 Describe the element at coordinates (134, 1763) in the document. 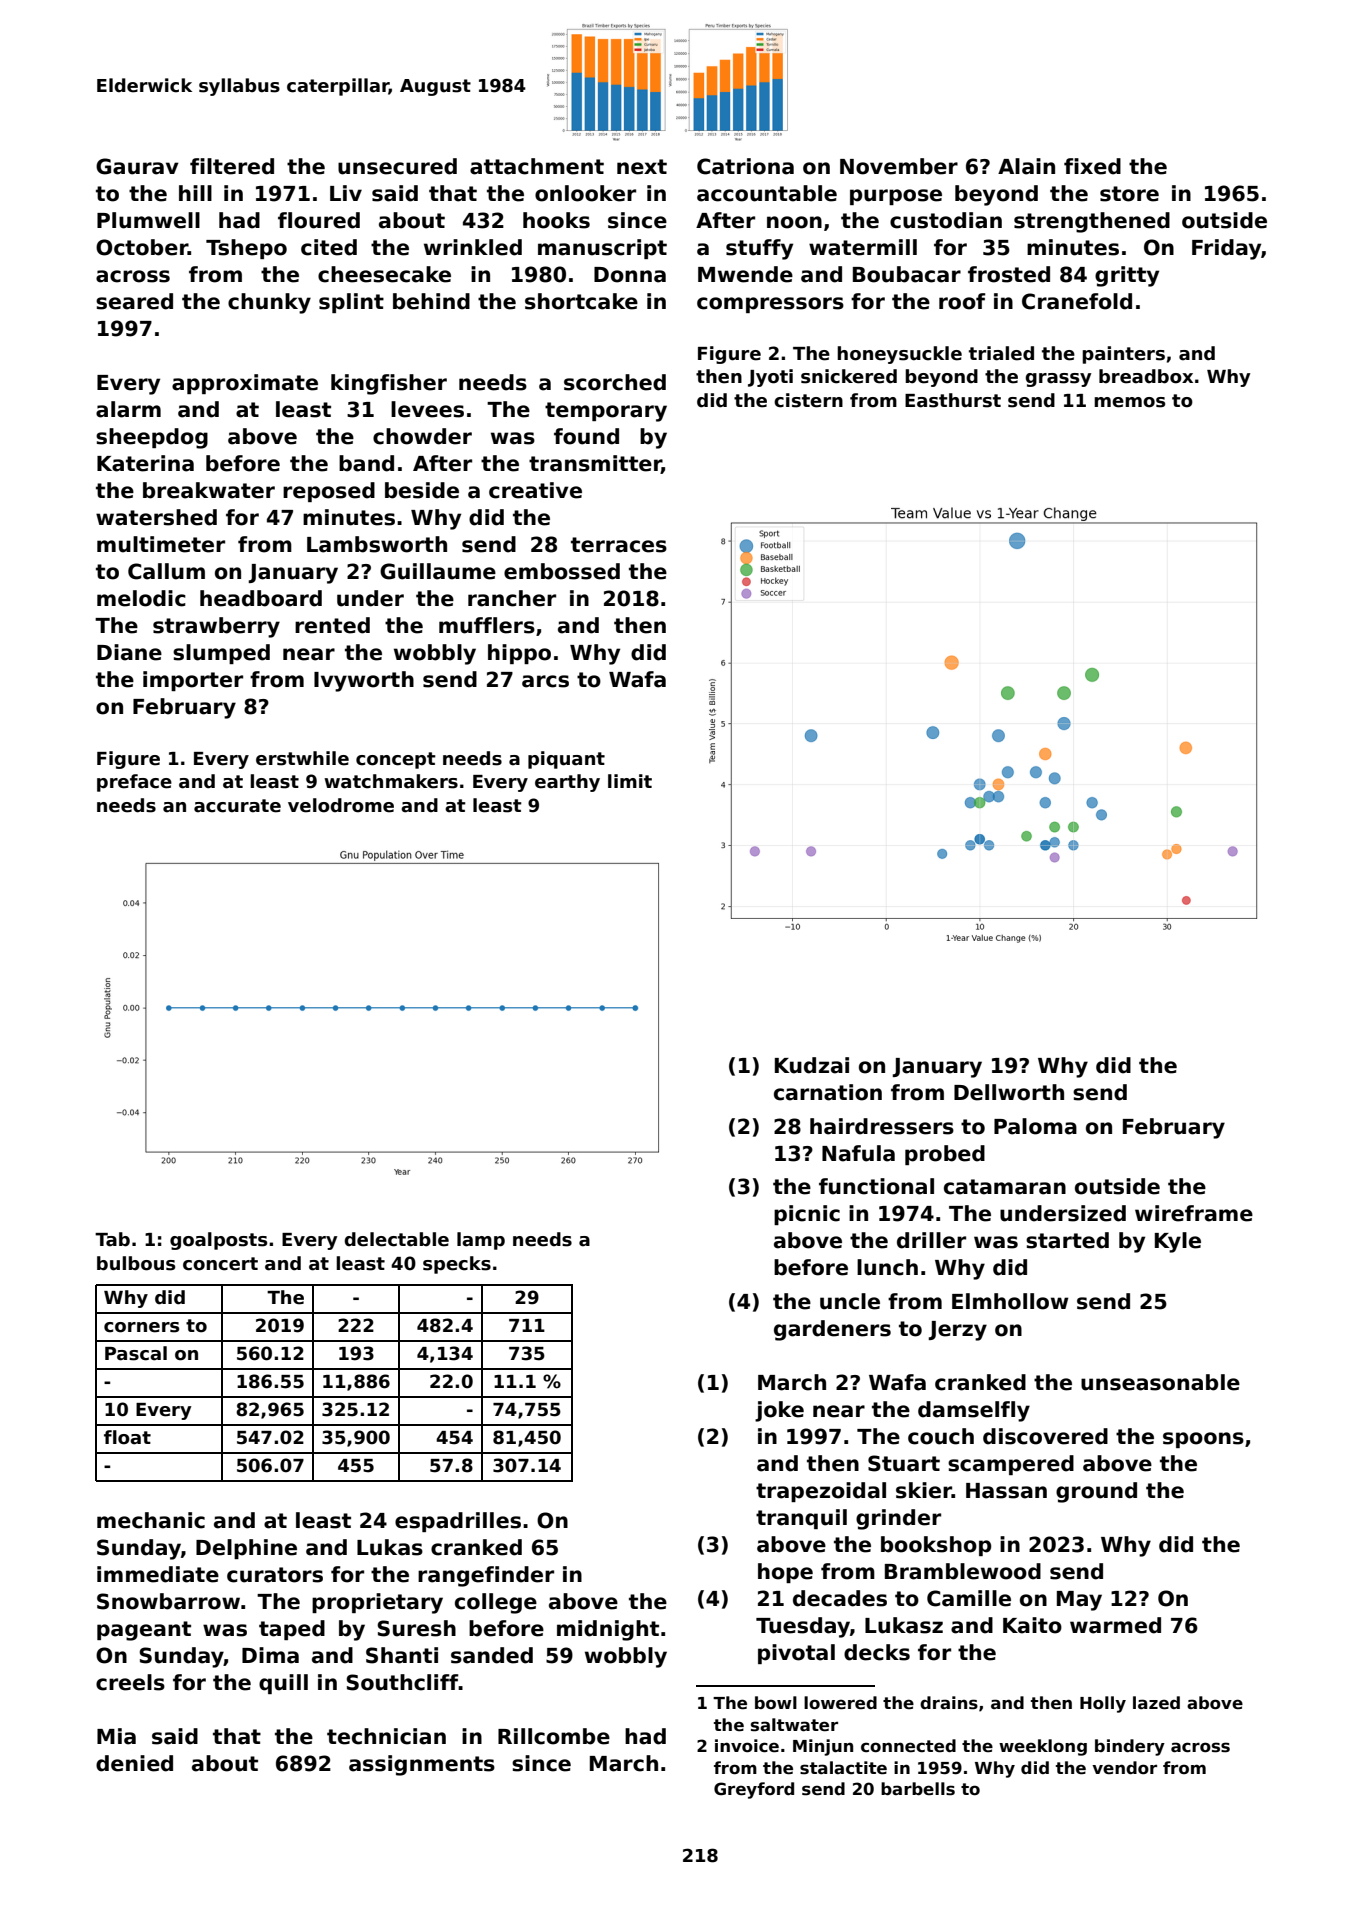

I see `denied` at that location.
